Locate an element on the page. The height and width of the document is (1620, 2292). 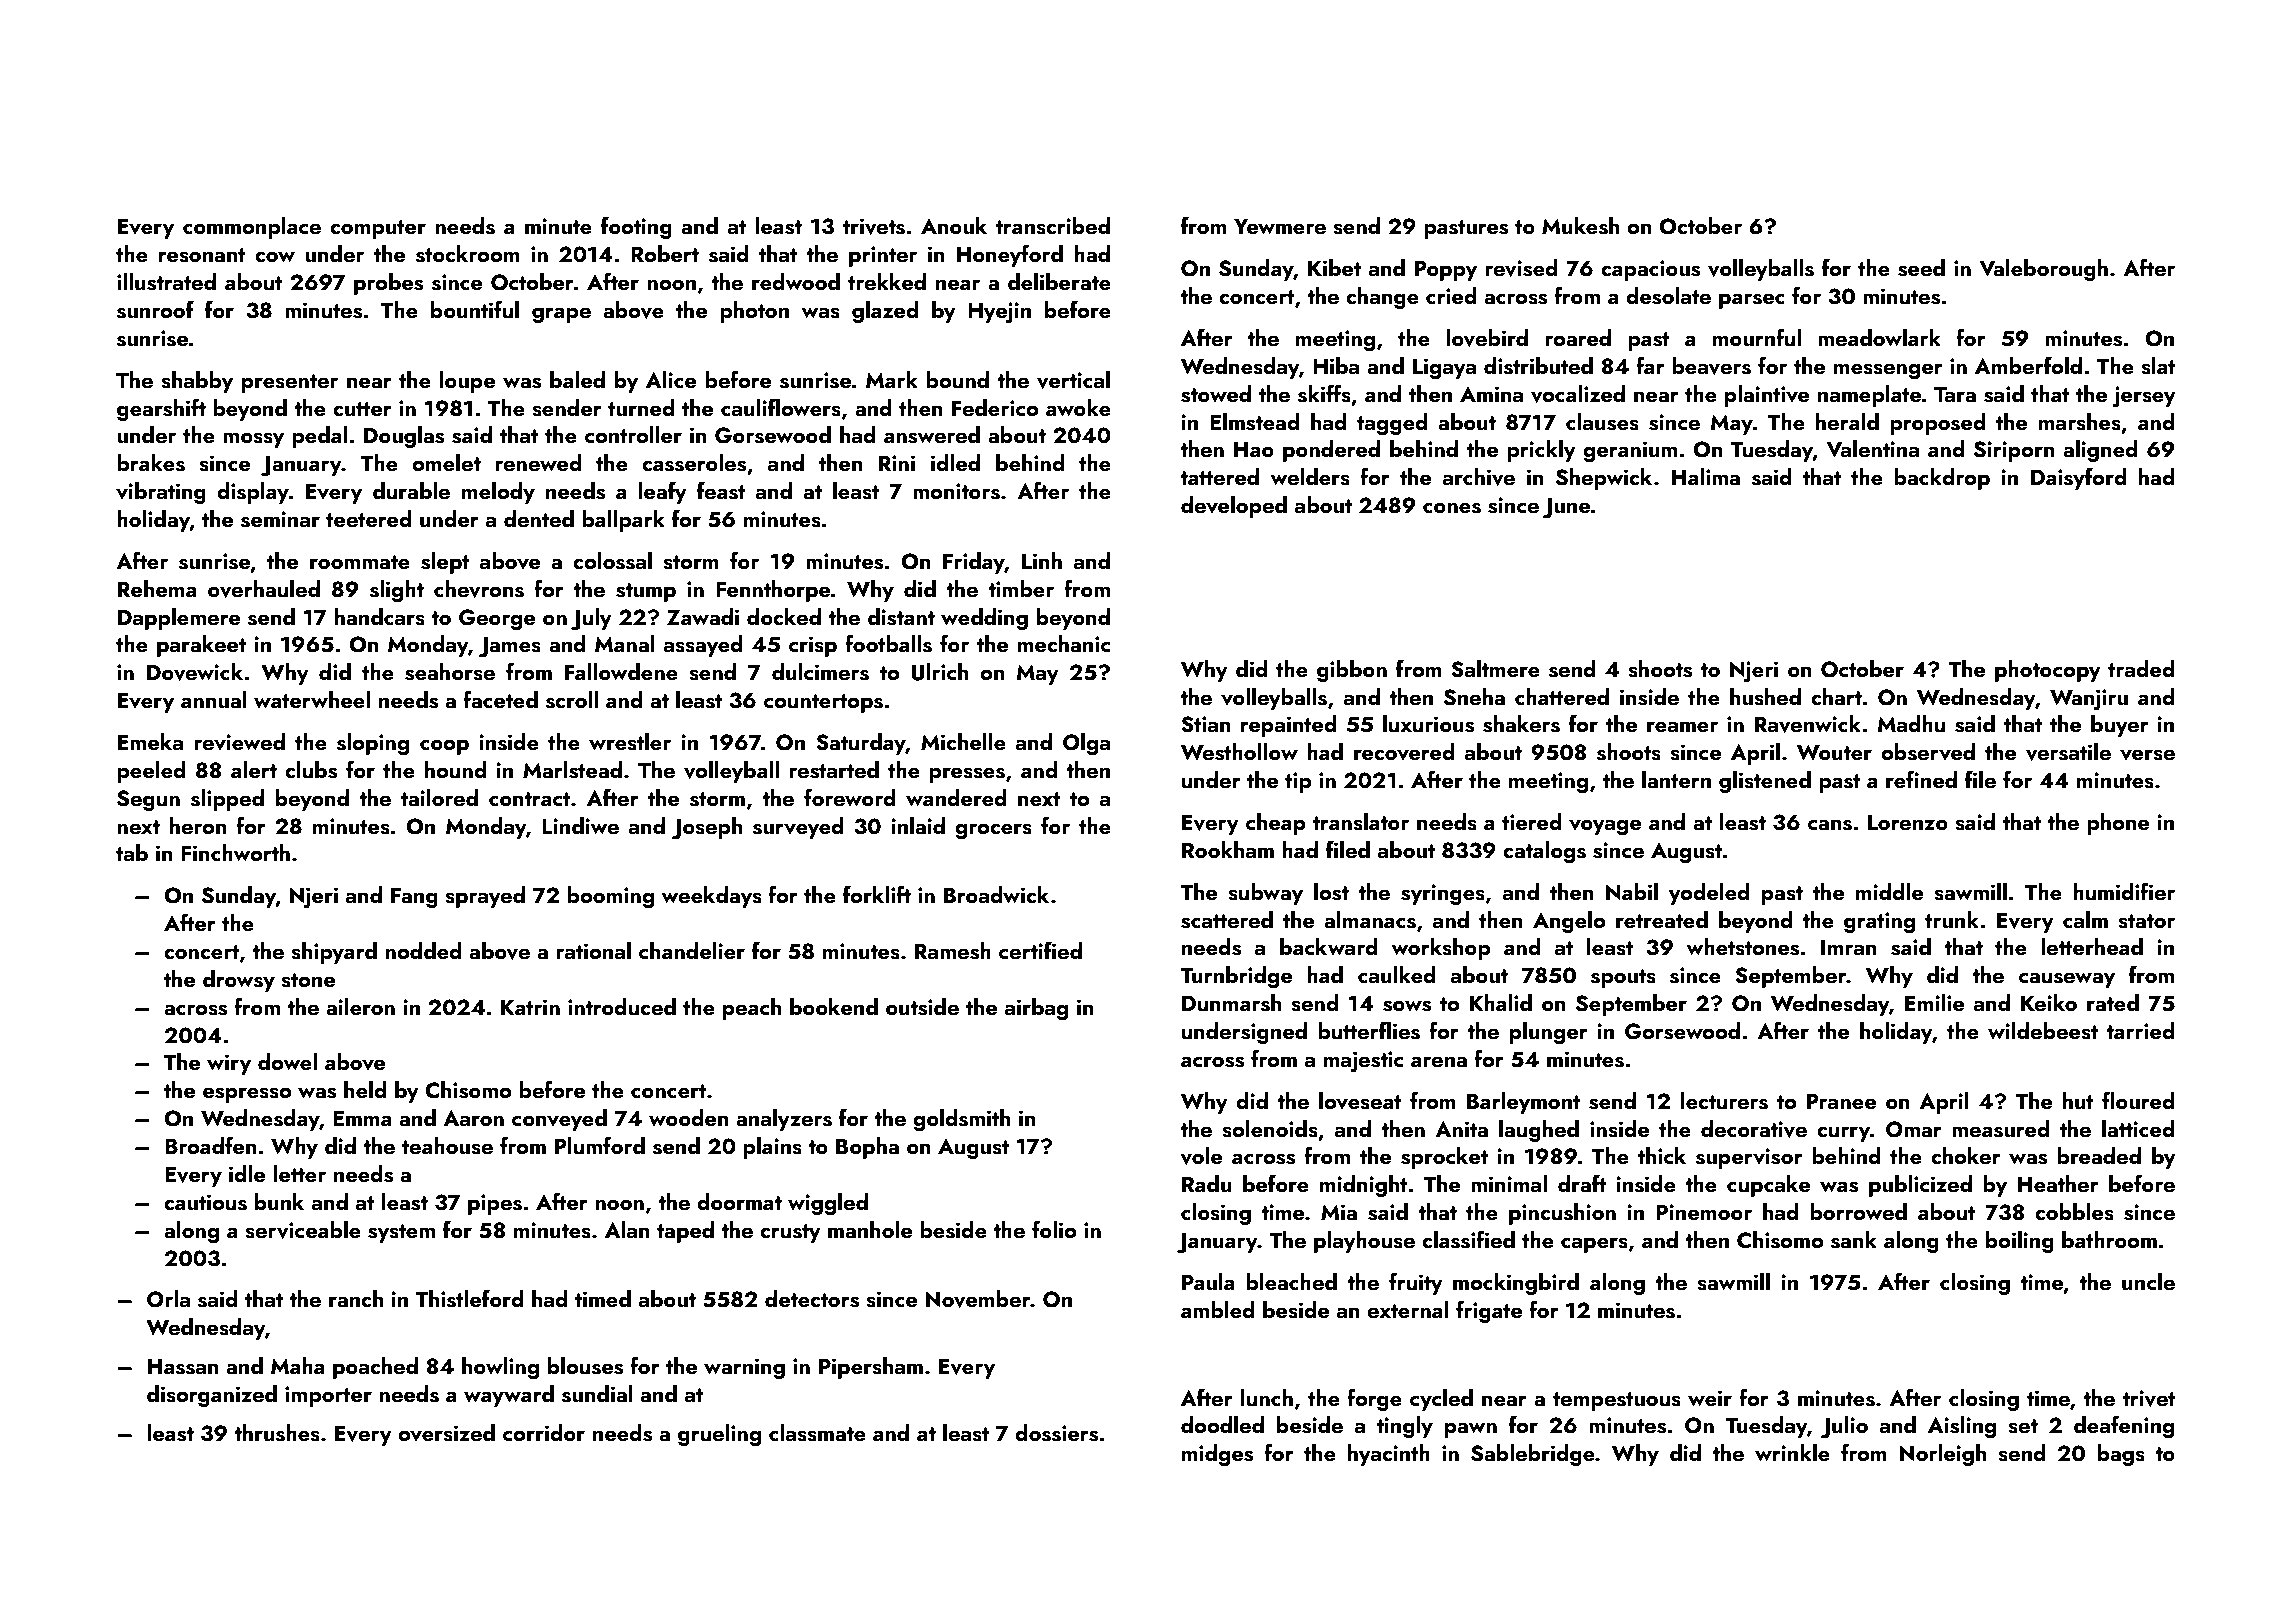
thrushes is located at coordinates (277, 1433).
